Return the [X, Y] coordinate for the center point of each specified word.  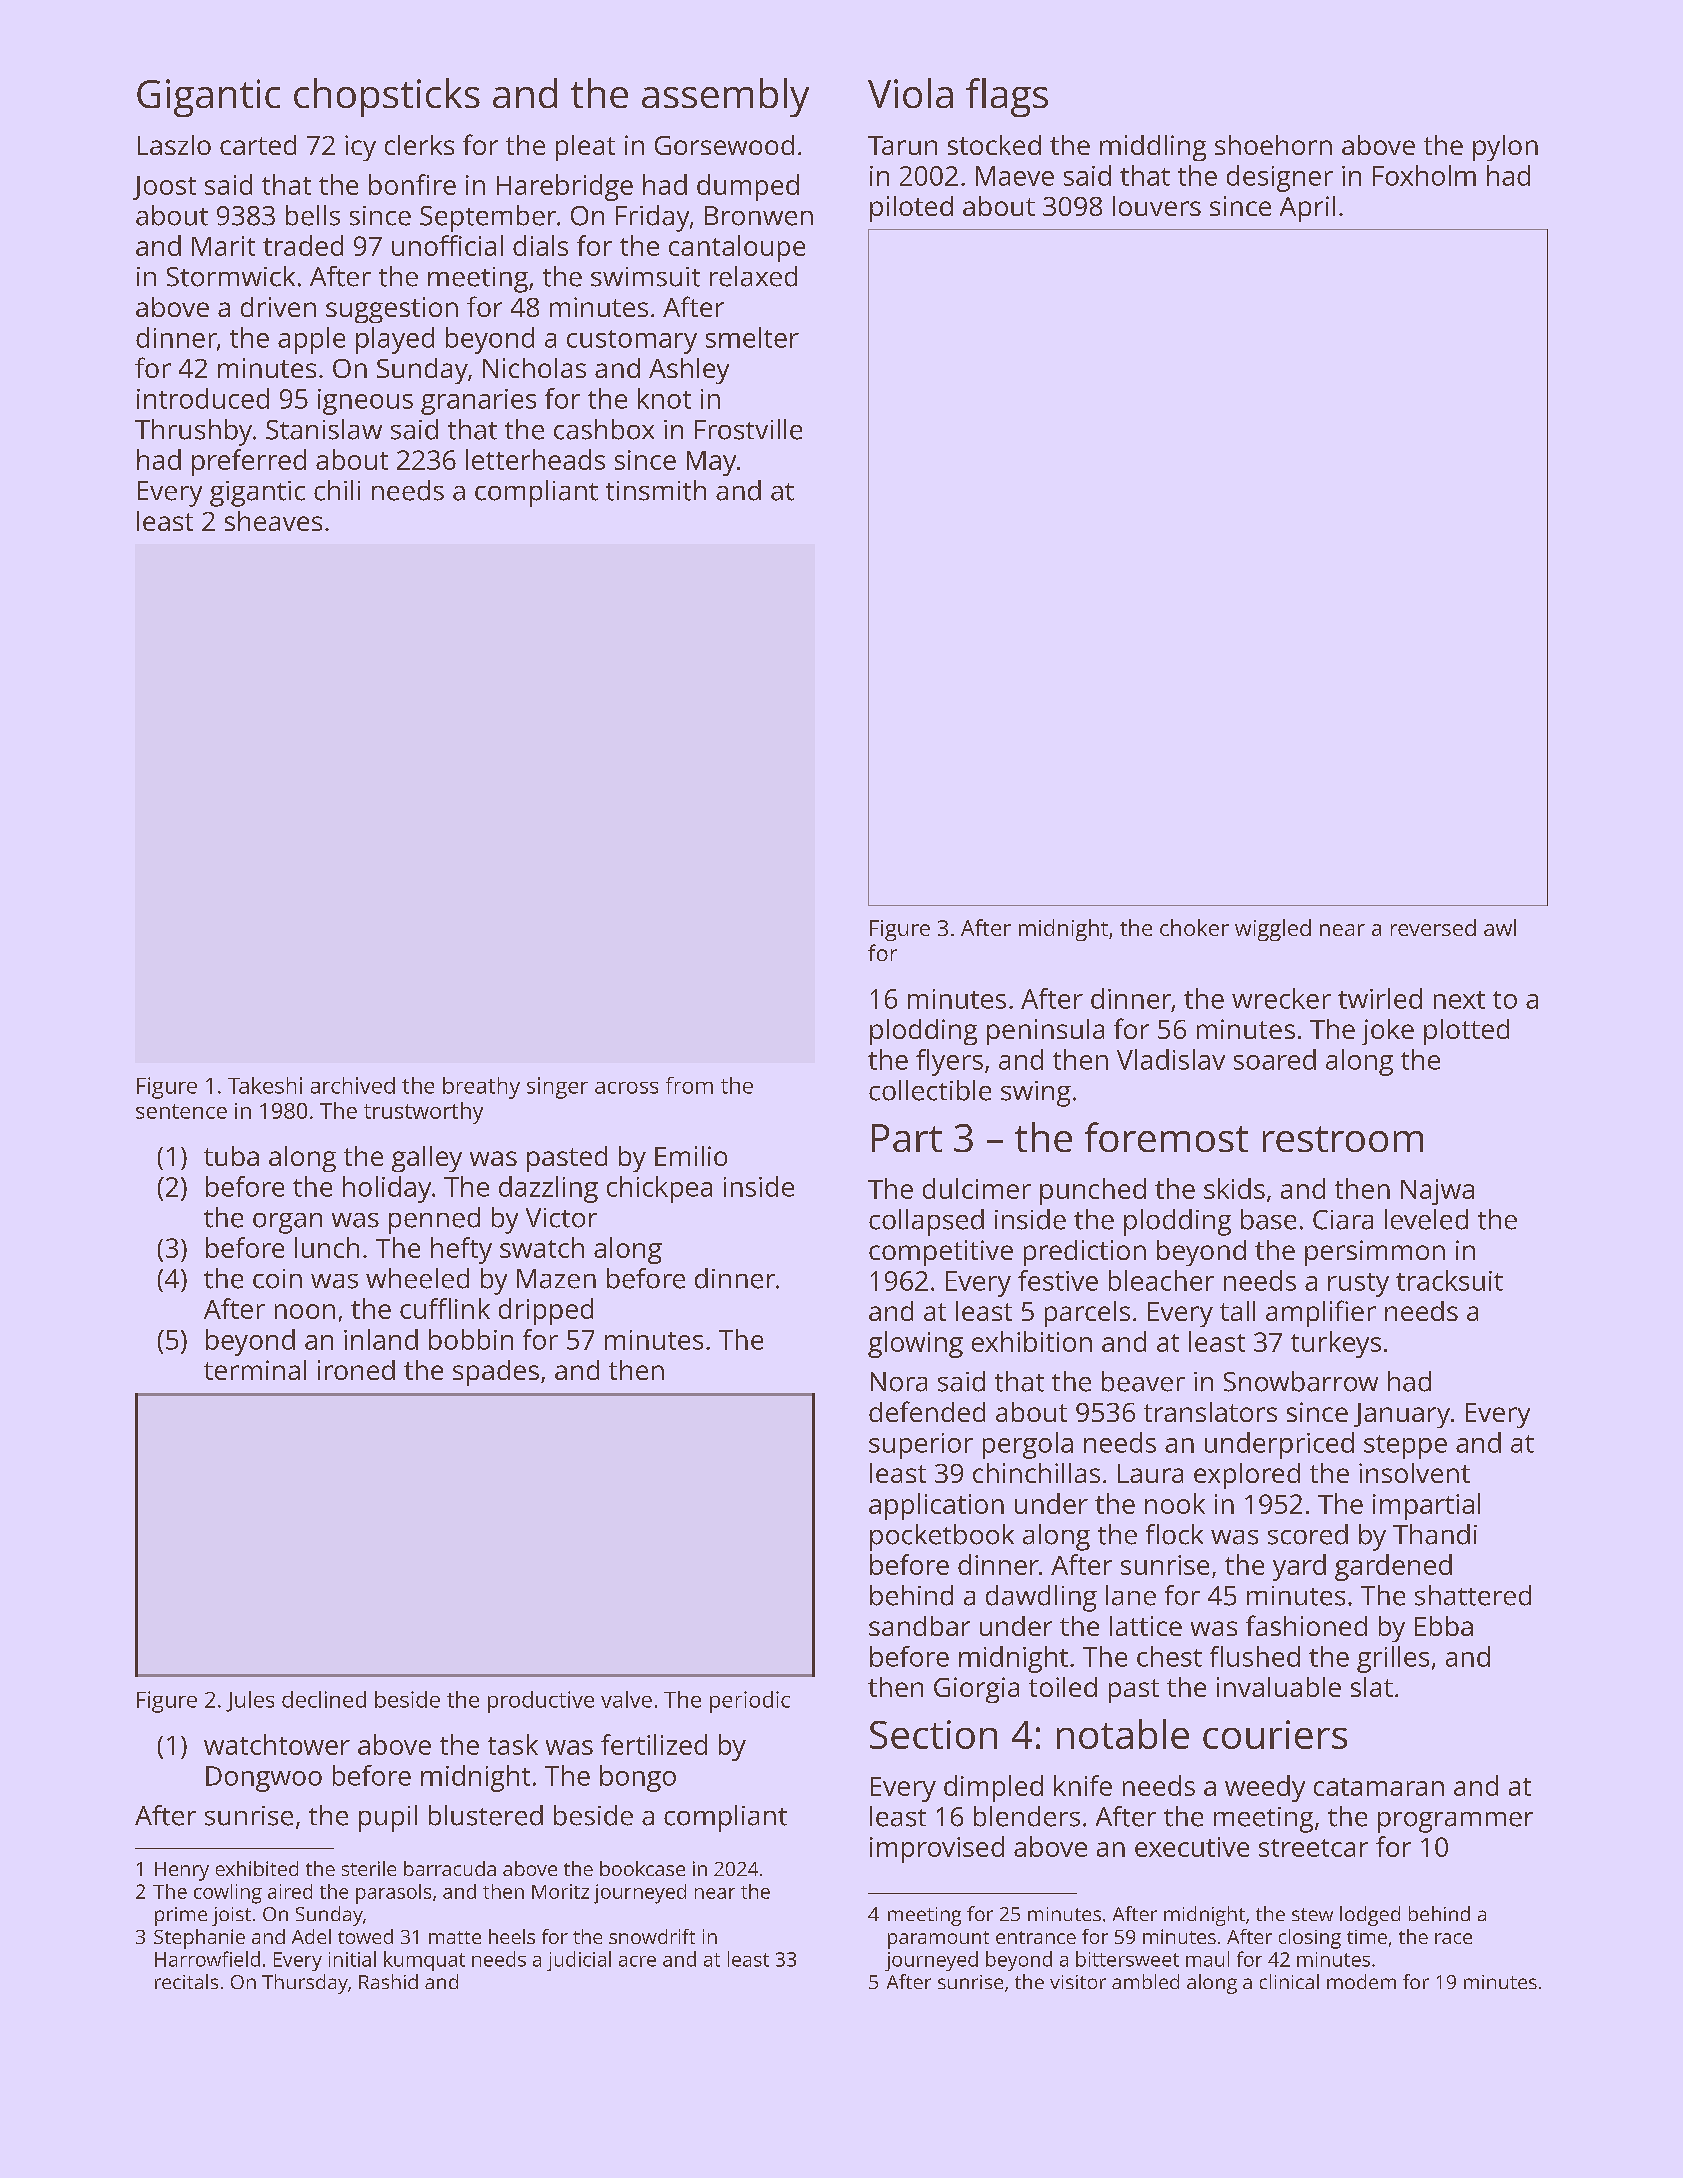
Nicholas [534, 368]
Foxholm [1424, 175]
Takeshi [265, 1085]
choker [1194, 927]
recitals [186, 1981]
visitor [1078, 1982]
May [711, 463]
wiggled [1273, 930]
